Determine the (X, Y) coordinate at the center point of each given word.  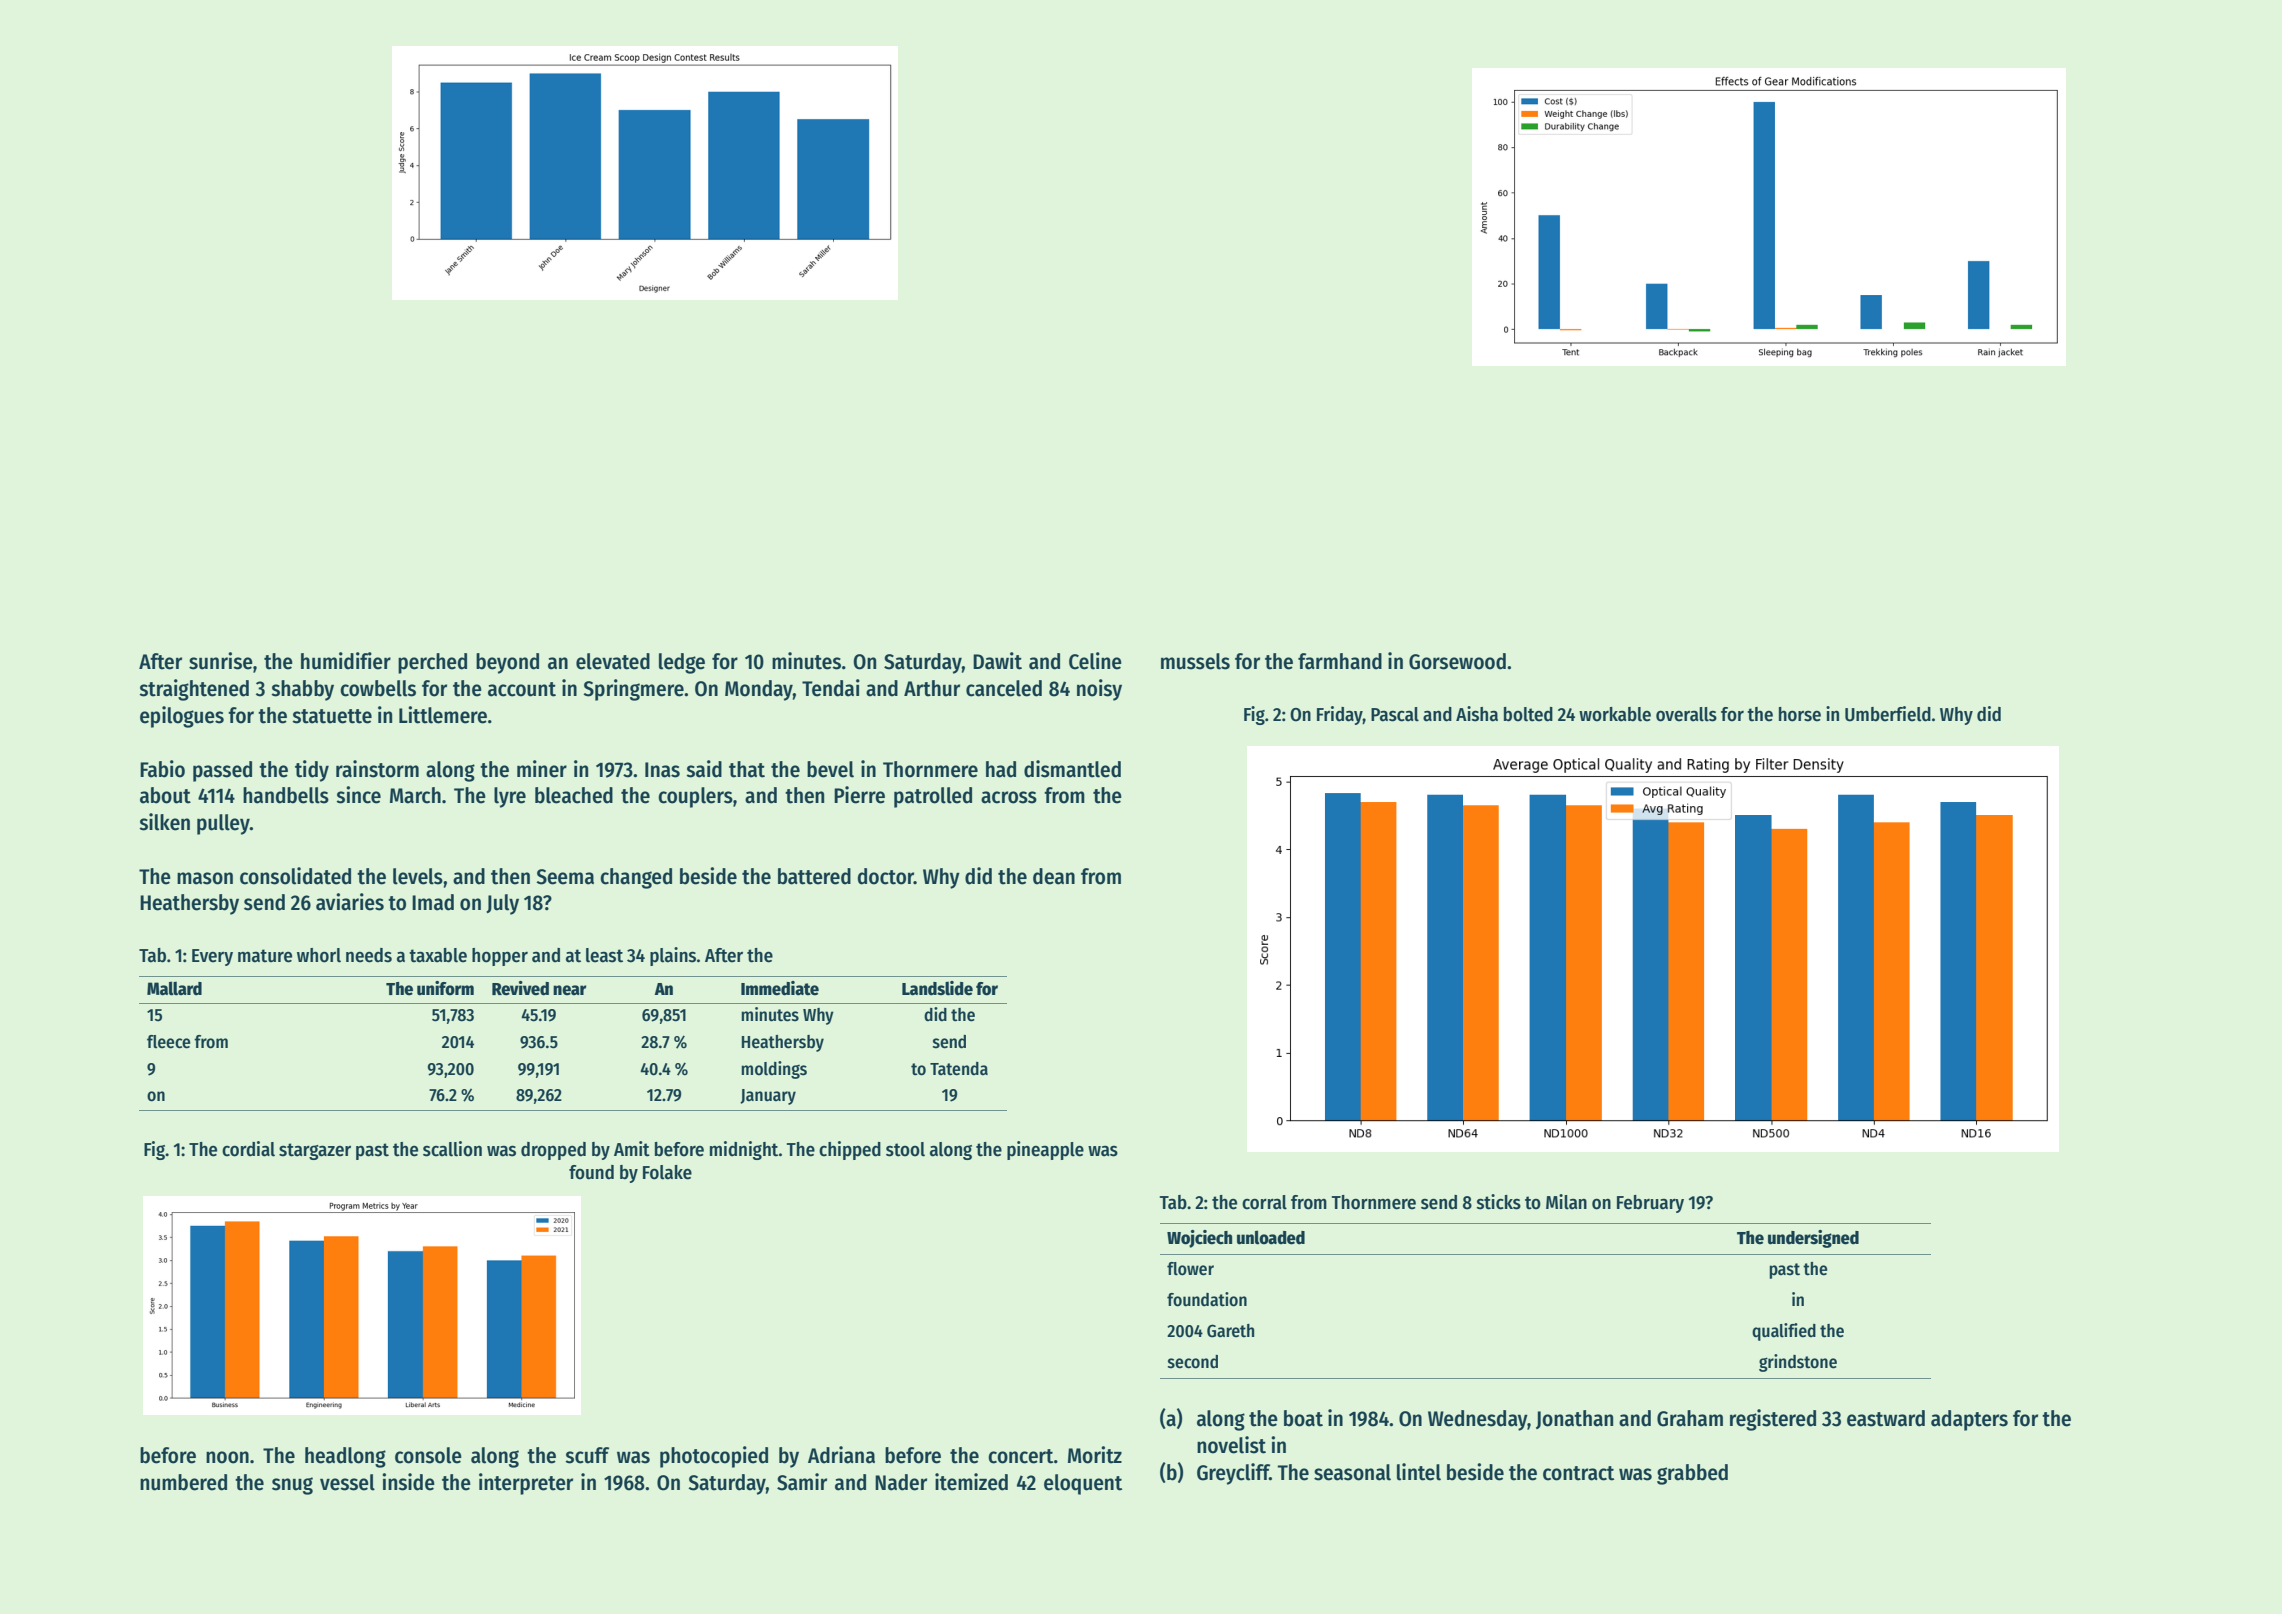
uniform (445, 988)
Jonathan (1574, 1419)
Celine (1095, 661)
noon (227, 1457)
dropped (553, 1151)
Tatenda (959, 1069)
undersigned (1813, 1239)
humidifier (346, 661)
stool (905, 1149)
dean (1054, 876)
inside (408, 1482)
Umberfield (1888, 714)
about (165, 795)
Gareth (1230, 1331)
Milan (1566, 1202)
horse (1800, 714)
